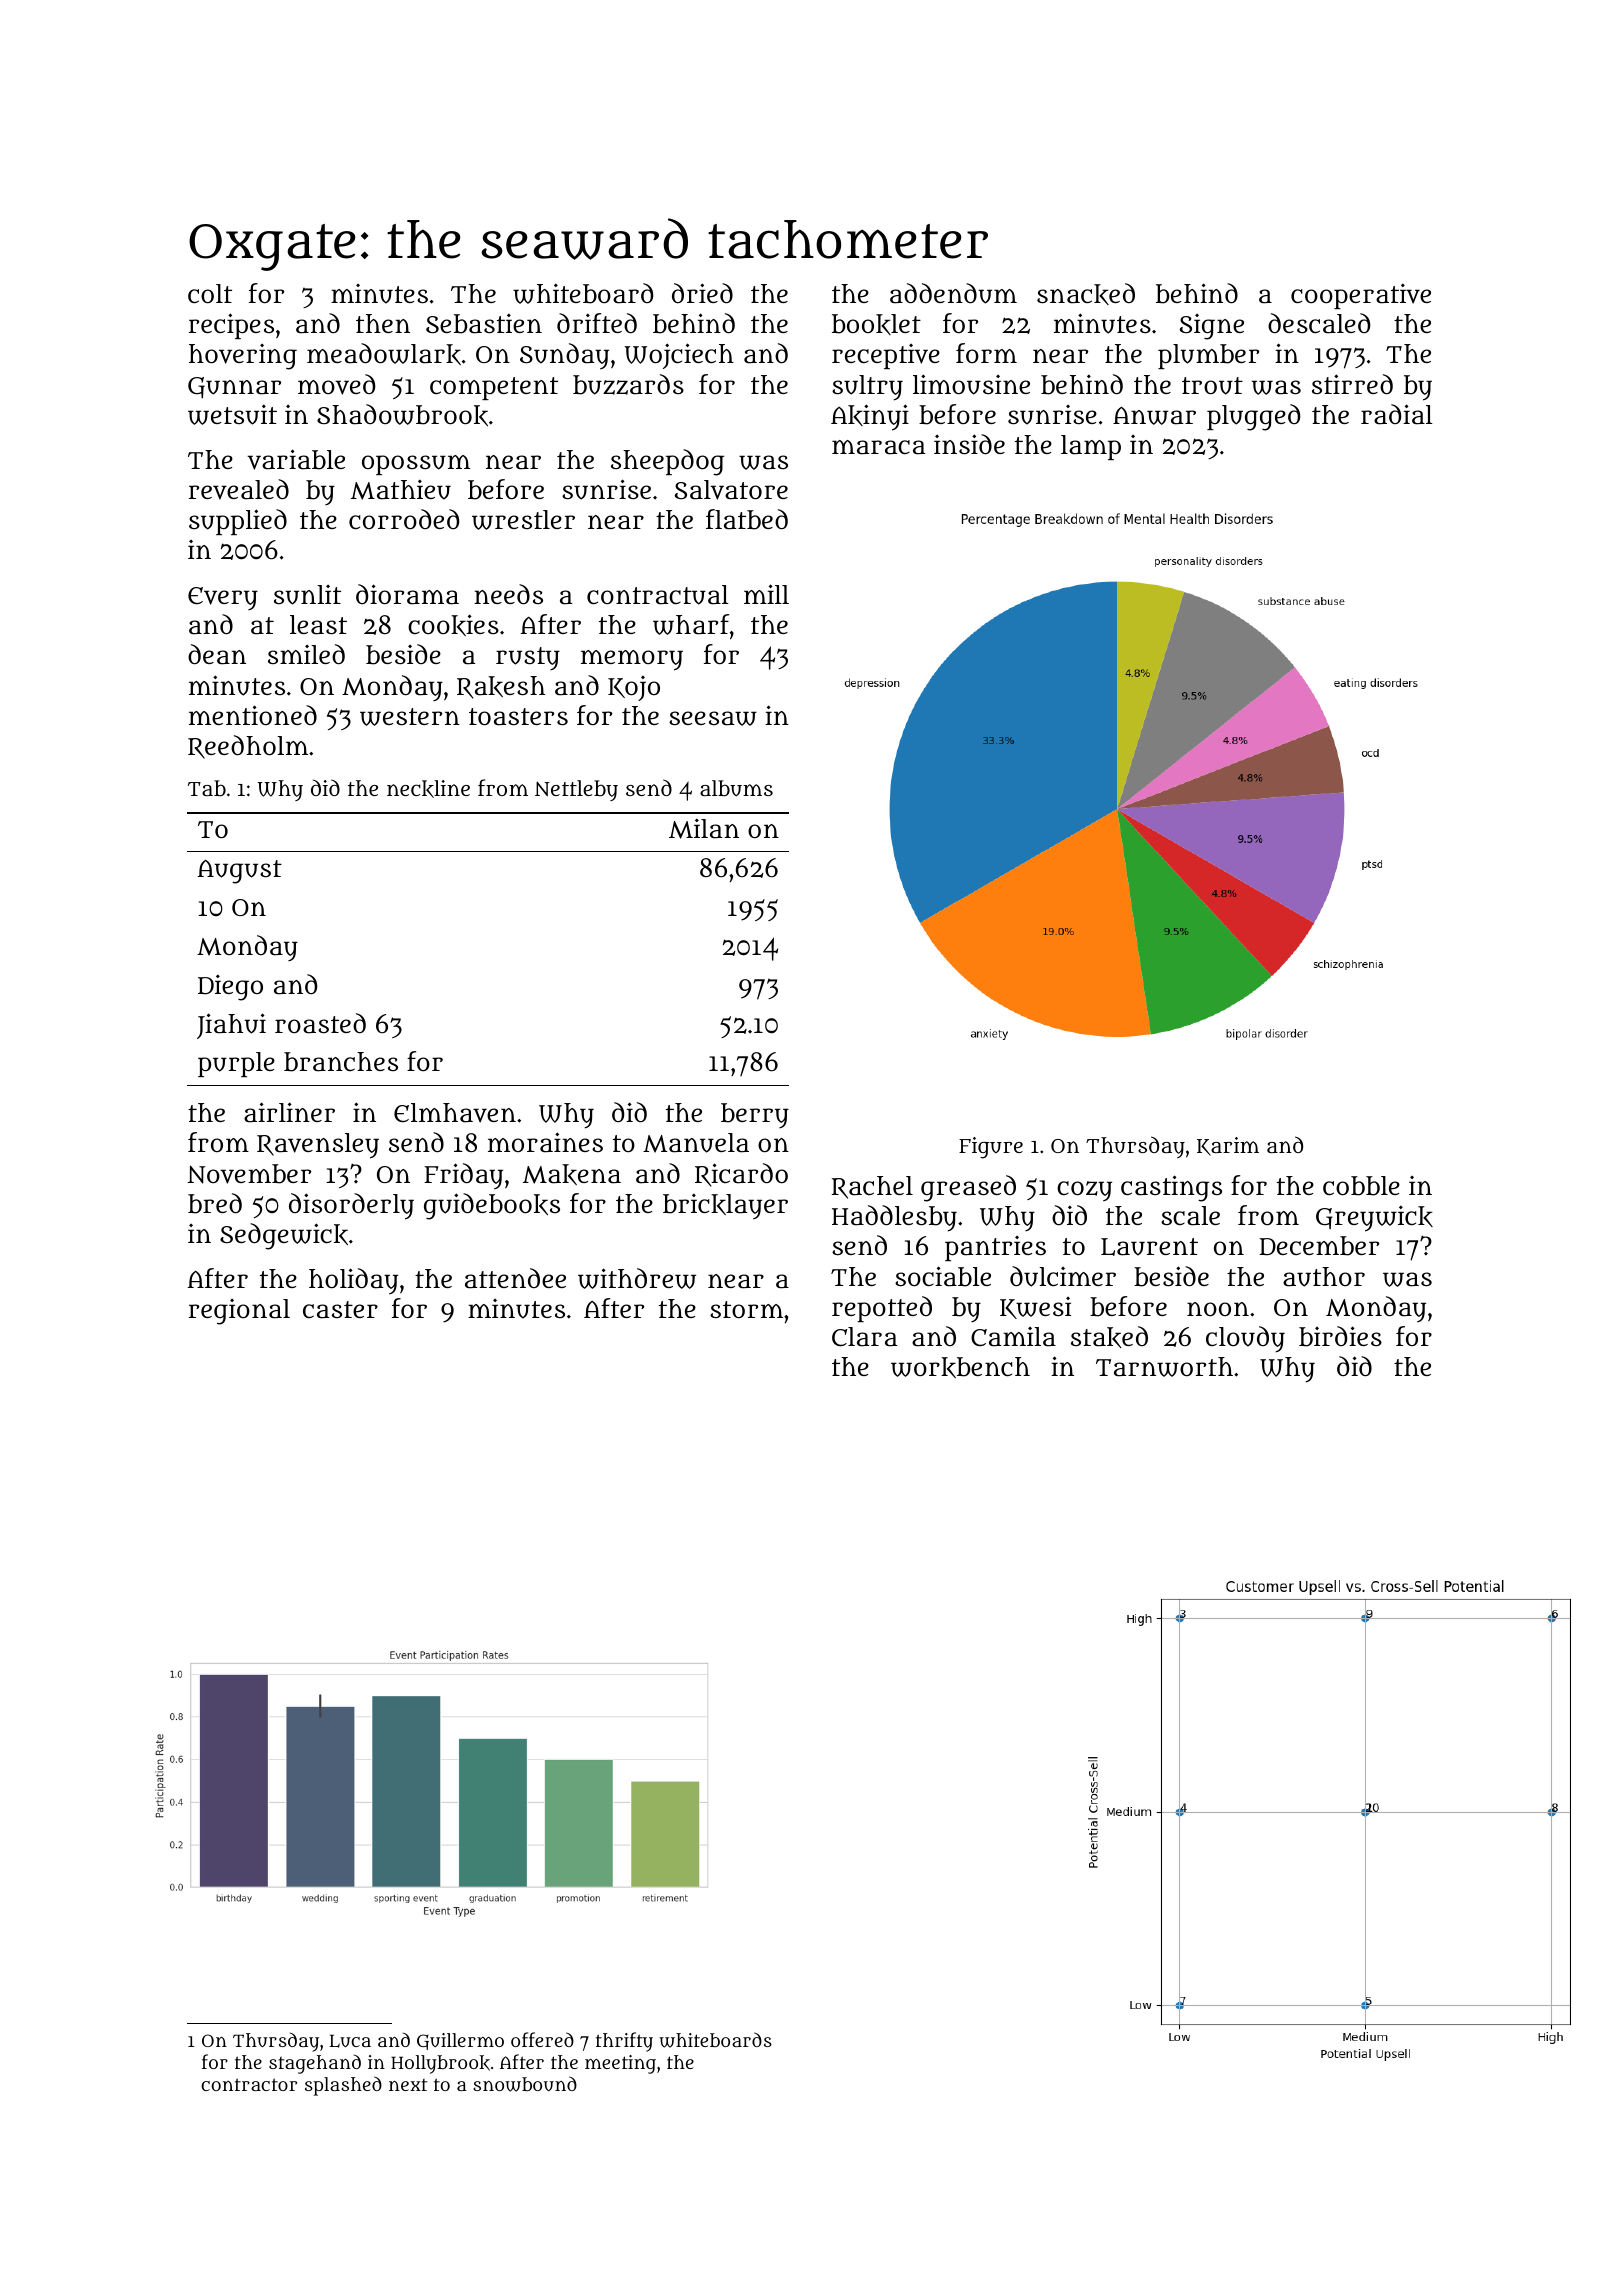 This screenshot has width=1620, height=2292. What do you see at coordinates (1164, 1367) in the screenshot?
I see `Tarnworth` at bounding box center [1164, 1367].
